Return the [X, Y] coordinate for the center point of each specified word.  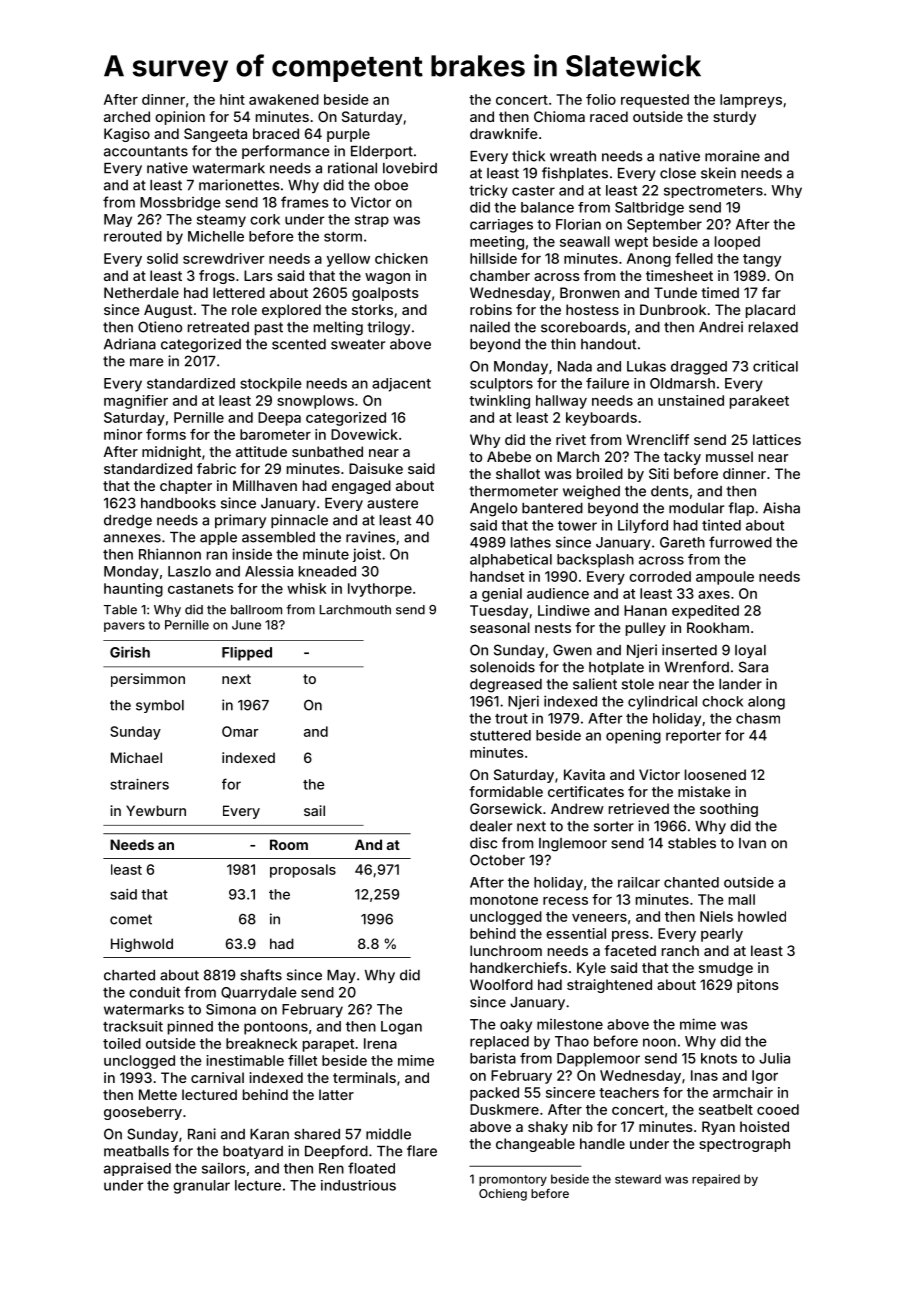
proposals [303, 871]
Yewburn [156, 810]
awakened [284, 99]
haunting [133, 590]
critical [775, 366]
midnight [171, 453]
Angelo [493, 510]
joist [367, 555]
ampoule [725, 578]
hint [232, 99]
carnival [217, 1077]
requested [655, 101]
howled [762, 916]
